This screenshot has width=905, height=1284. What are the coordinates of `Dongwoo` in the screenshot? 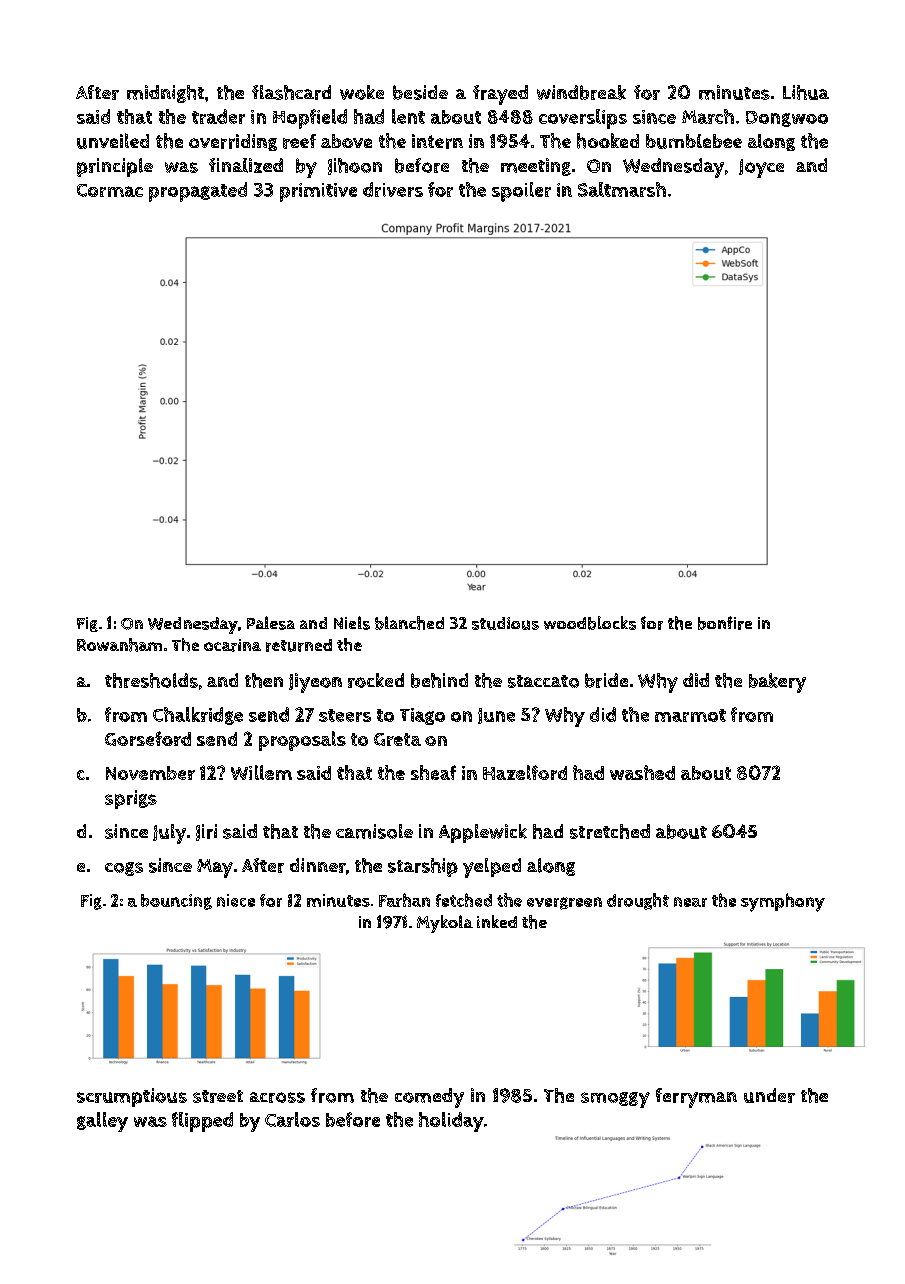 It's located at (787, 119).
